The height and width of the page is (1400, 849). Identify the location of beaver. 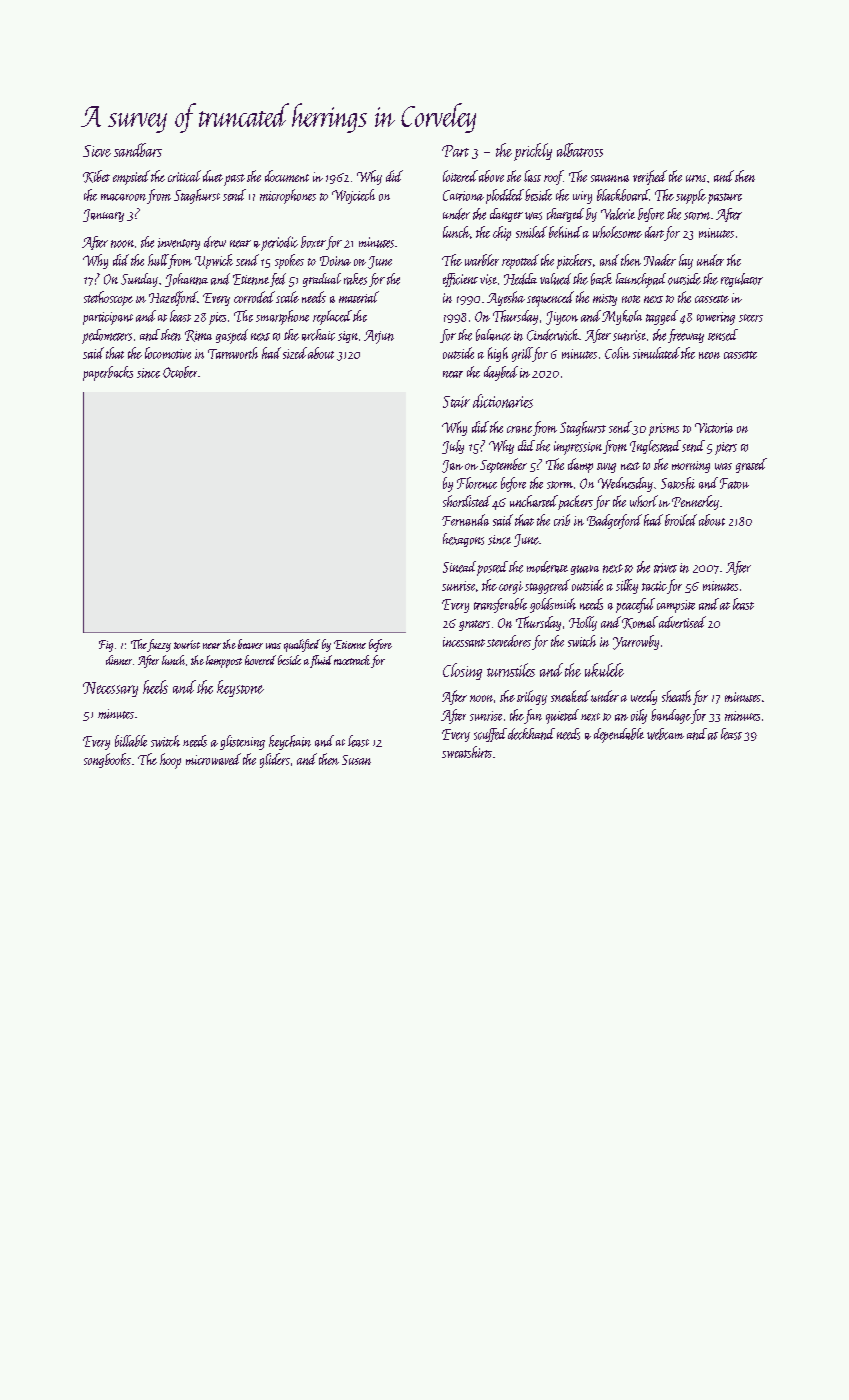
(250, 644).
